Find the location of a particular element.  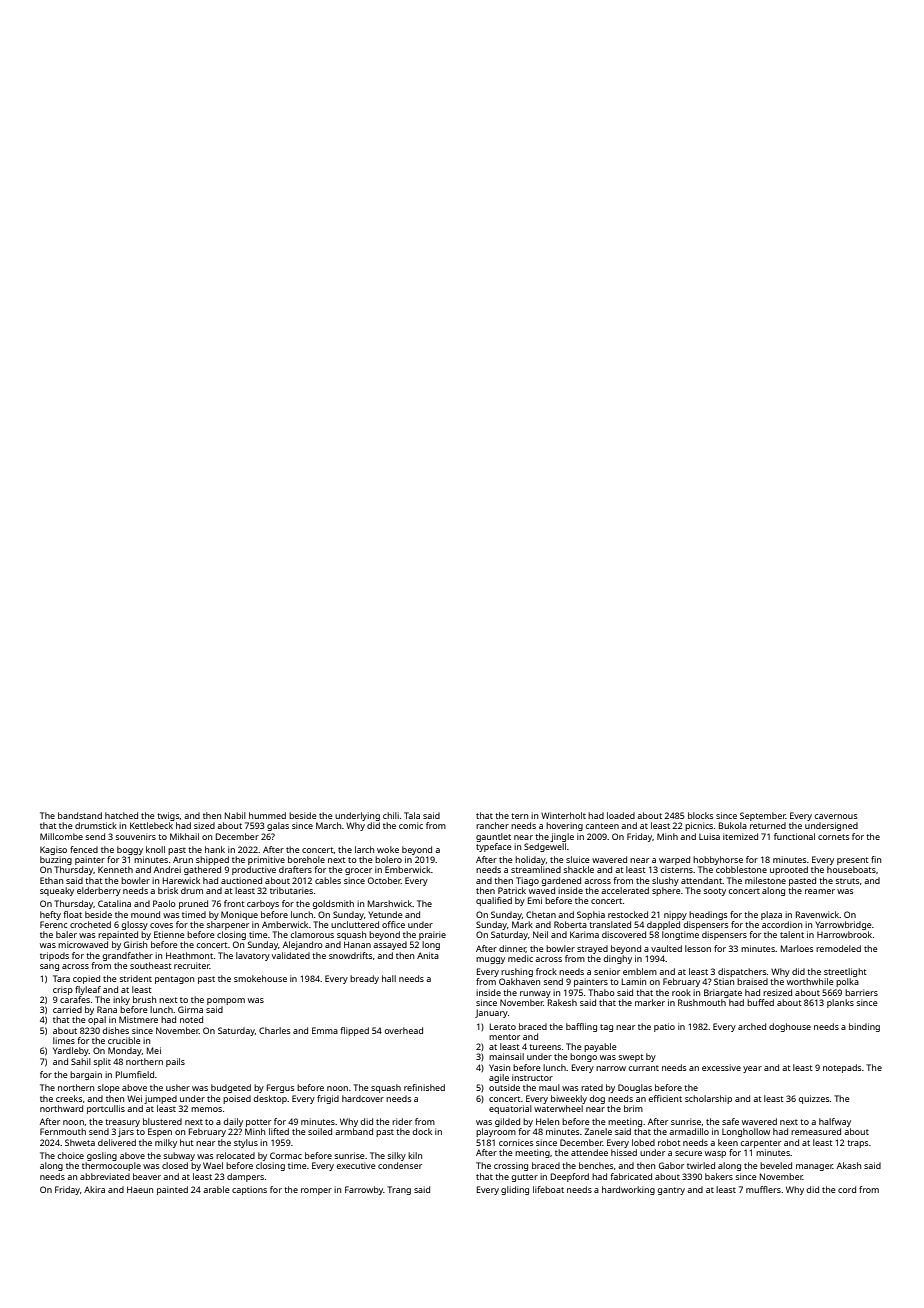

cornets is located at coordinates (833, 837).
